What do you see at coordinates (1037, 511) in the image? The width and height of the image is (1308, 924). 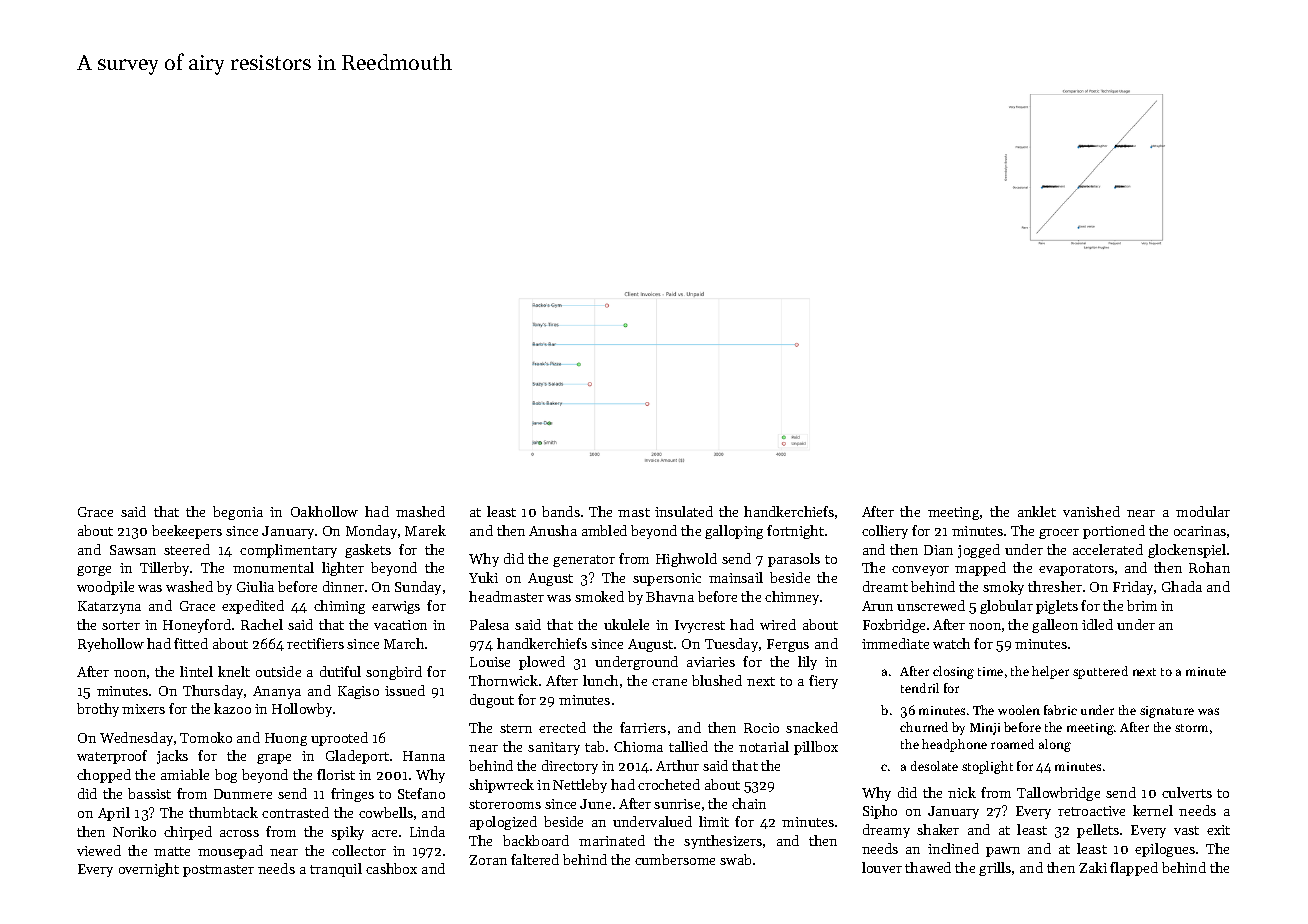 I see `anklet` at bounding box center [1037, 511].
